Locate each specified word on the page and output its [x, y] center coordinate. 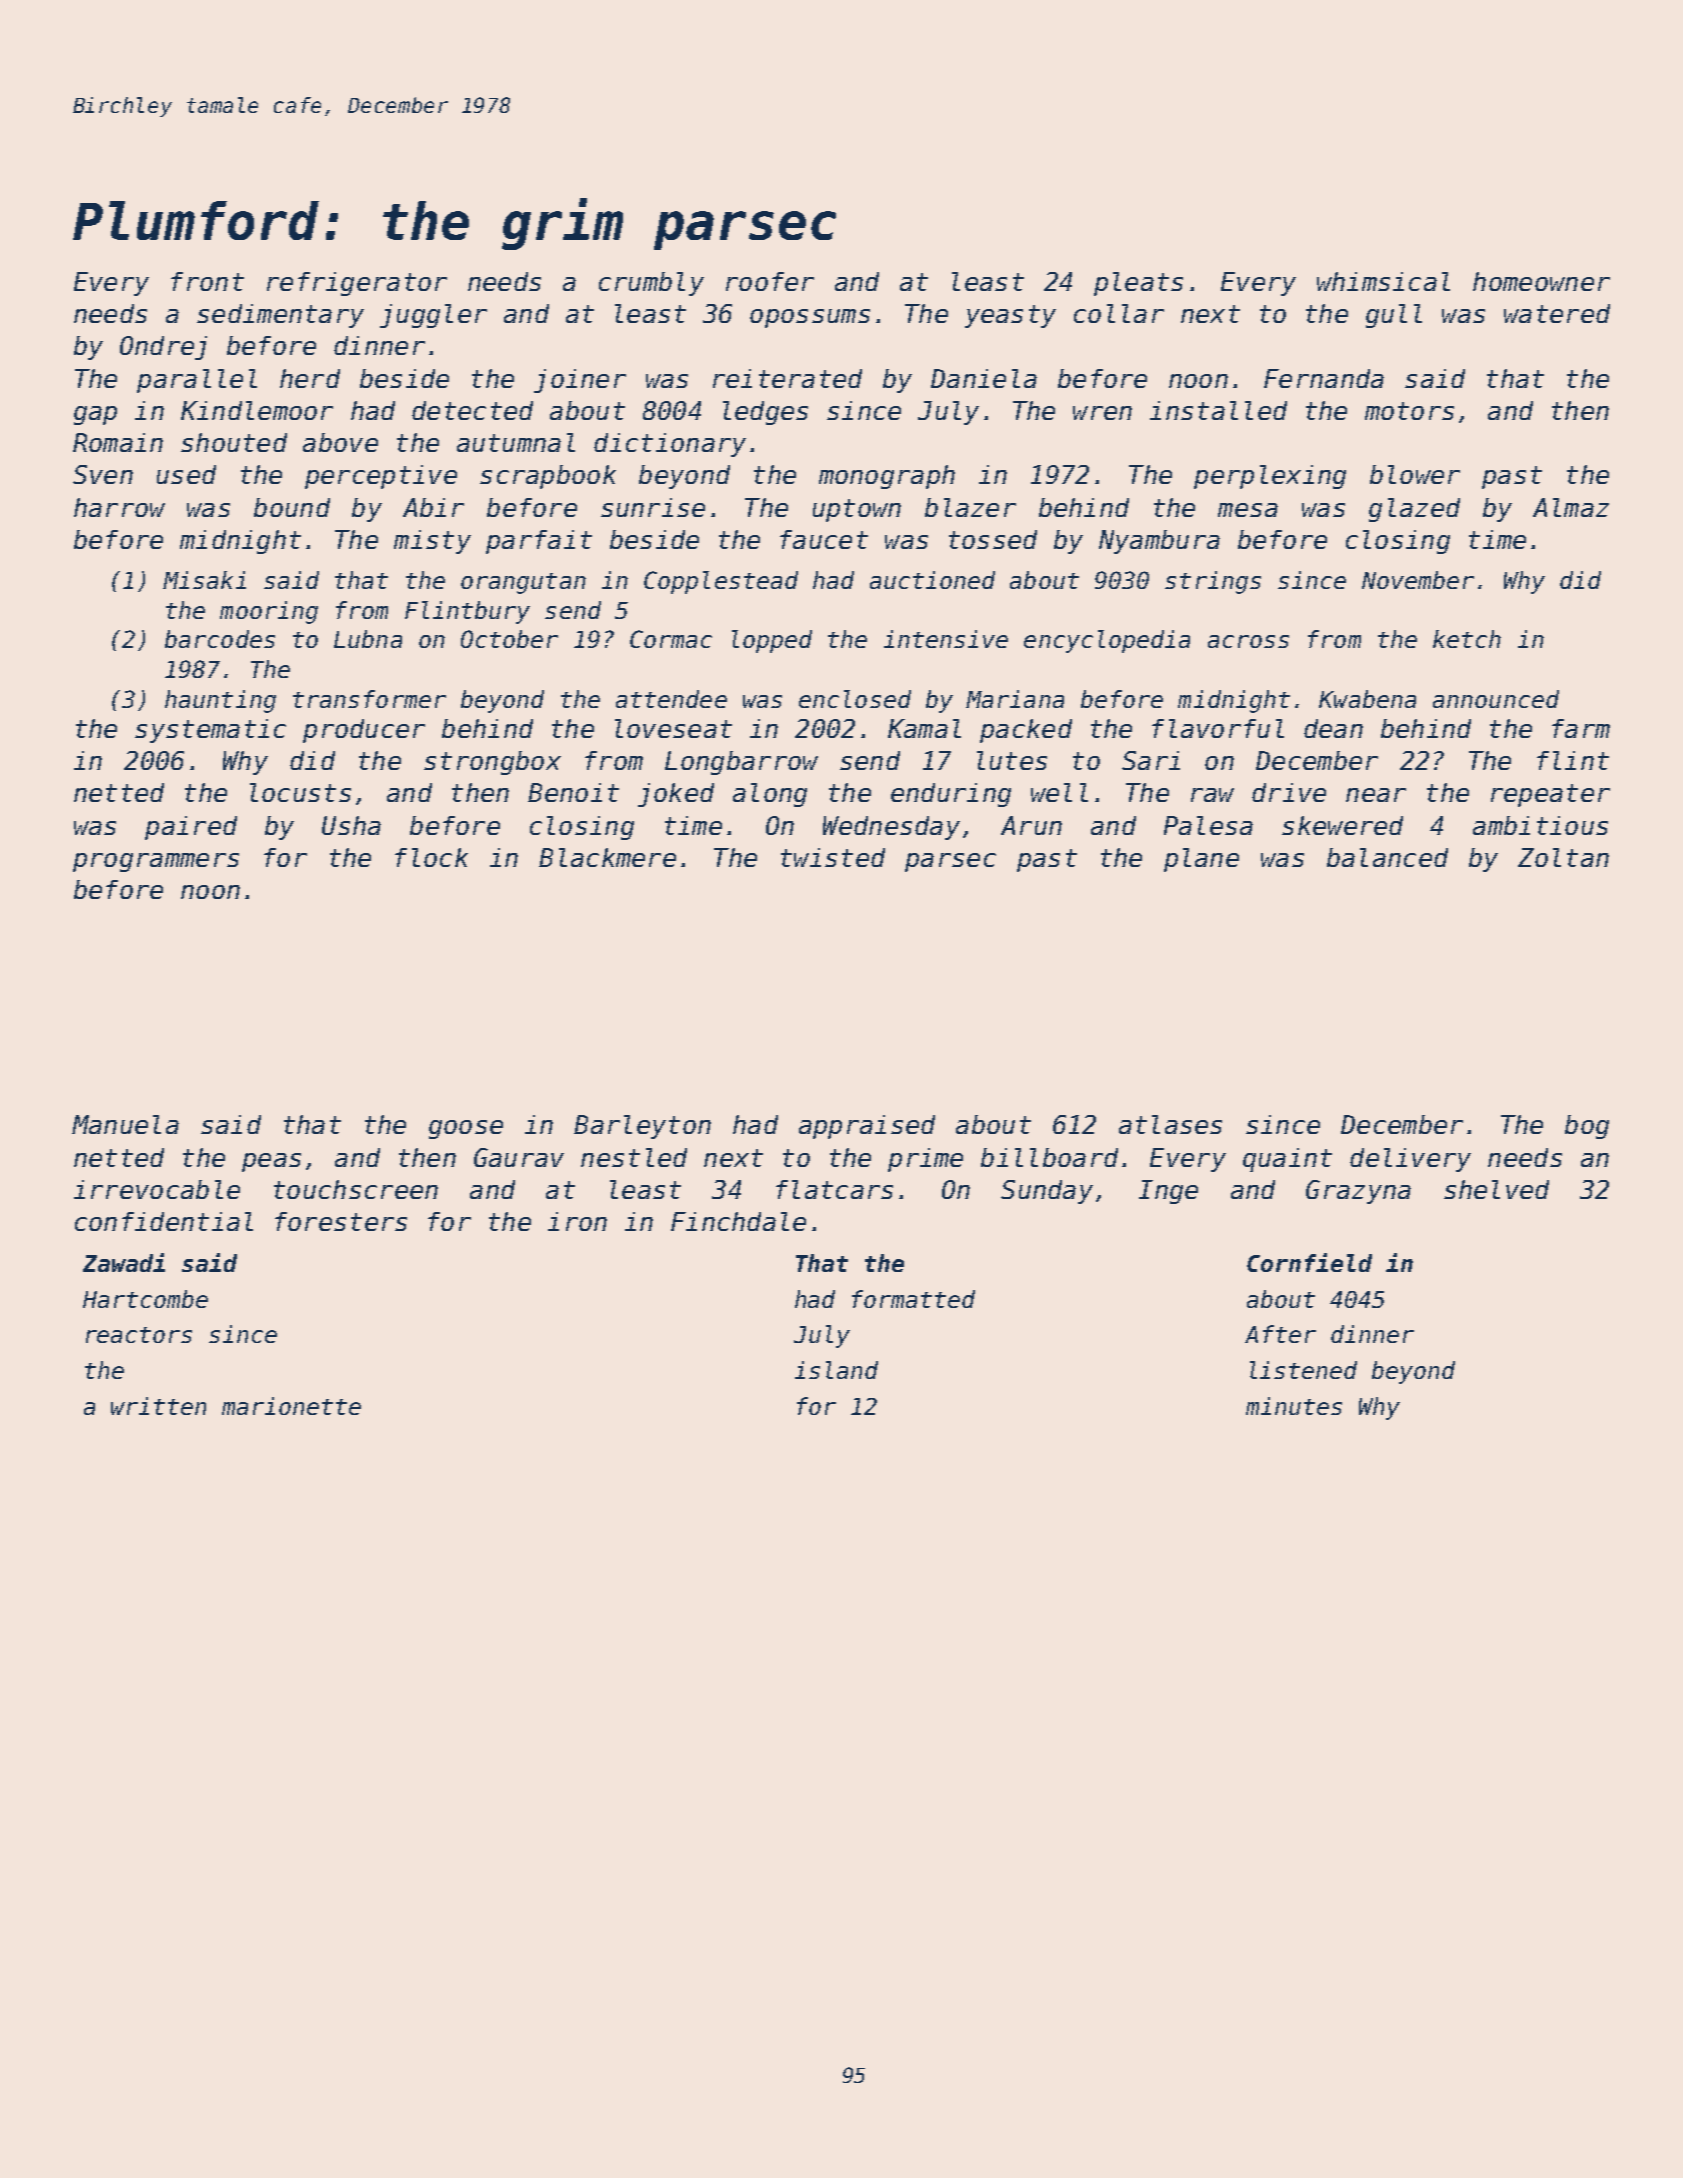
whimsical [1383, 281]
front [207, 281]
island [836, 1370]
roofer [770, 281]
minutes [1294, 1406]
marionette [291, 1406]
